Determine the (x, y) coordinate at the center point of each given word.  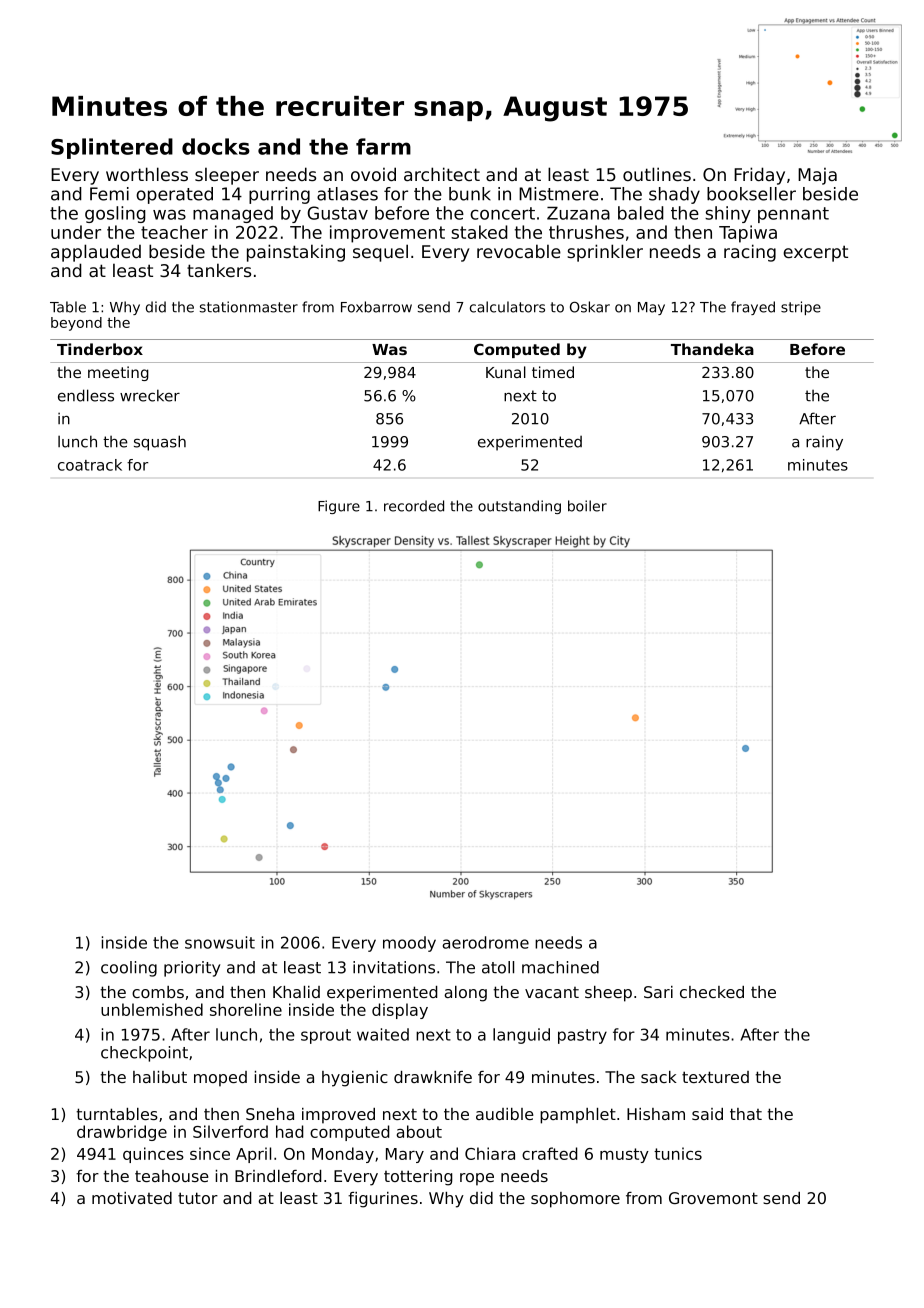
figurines (383, 1200)
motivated (132, 1198)
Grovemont (713, 1198)
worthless (147, 174)
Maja (817, 176)
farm (383, 146)
